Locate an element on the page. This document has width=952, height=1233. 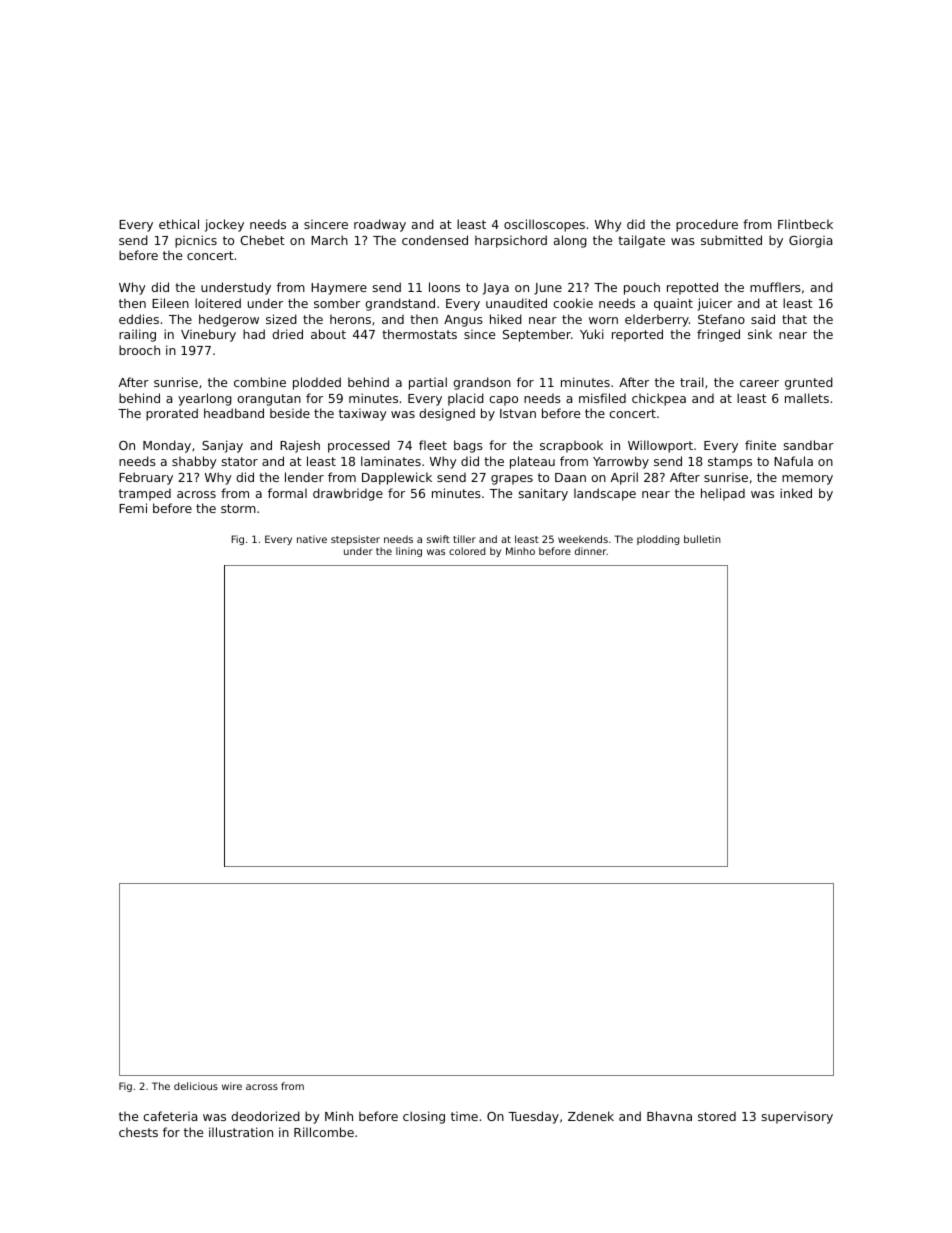
thermostats is located at coordinates (419, 334).
